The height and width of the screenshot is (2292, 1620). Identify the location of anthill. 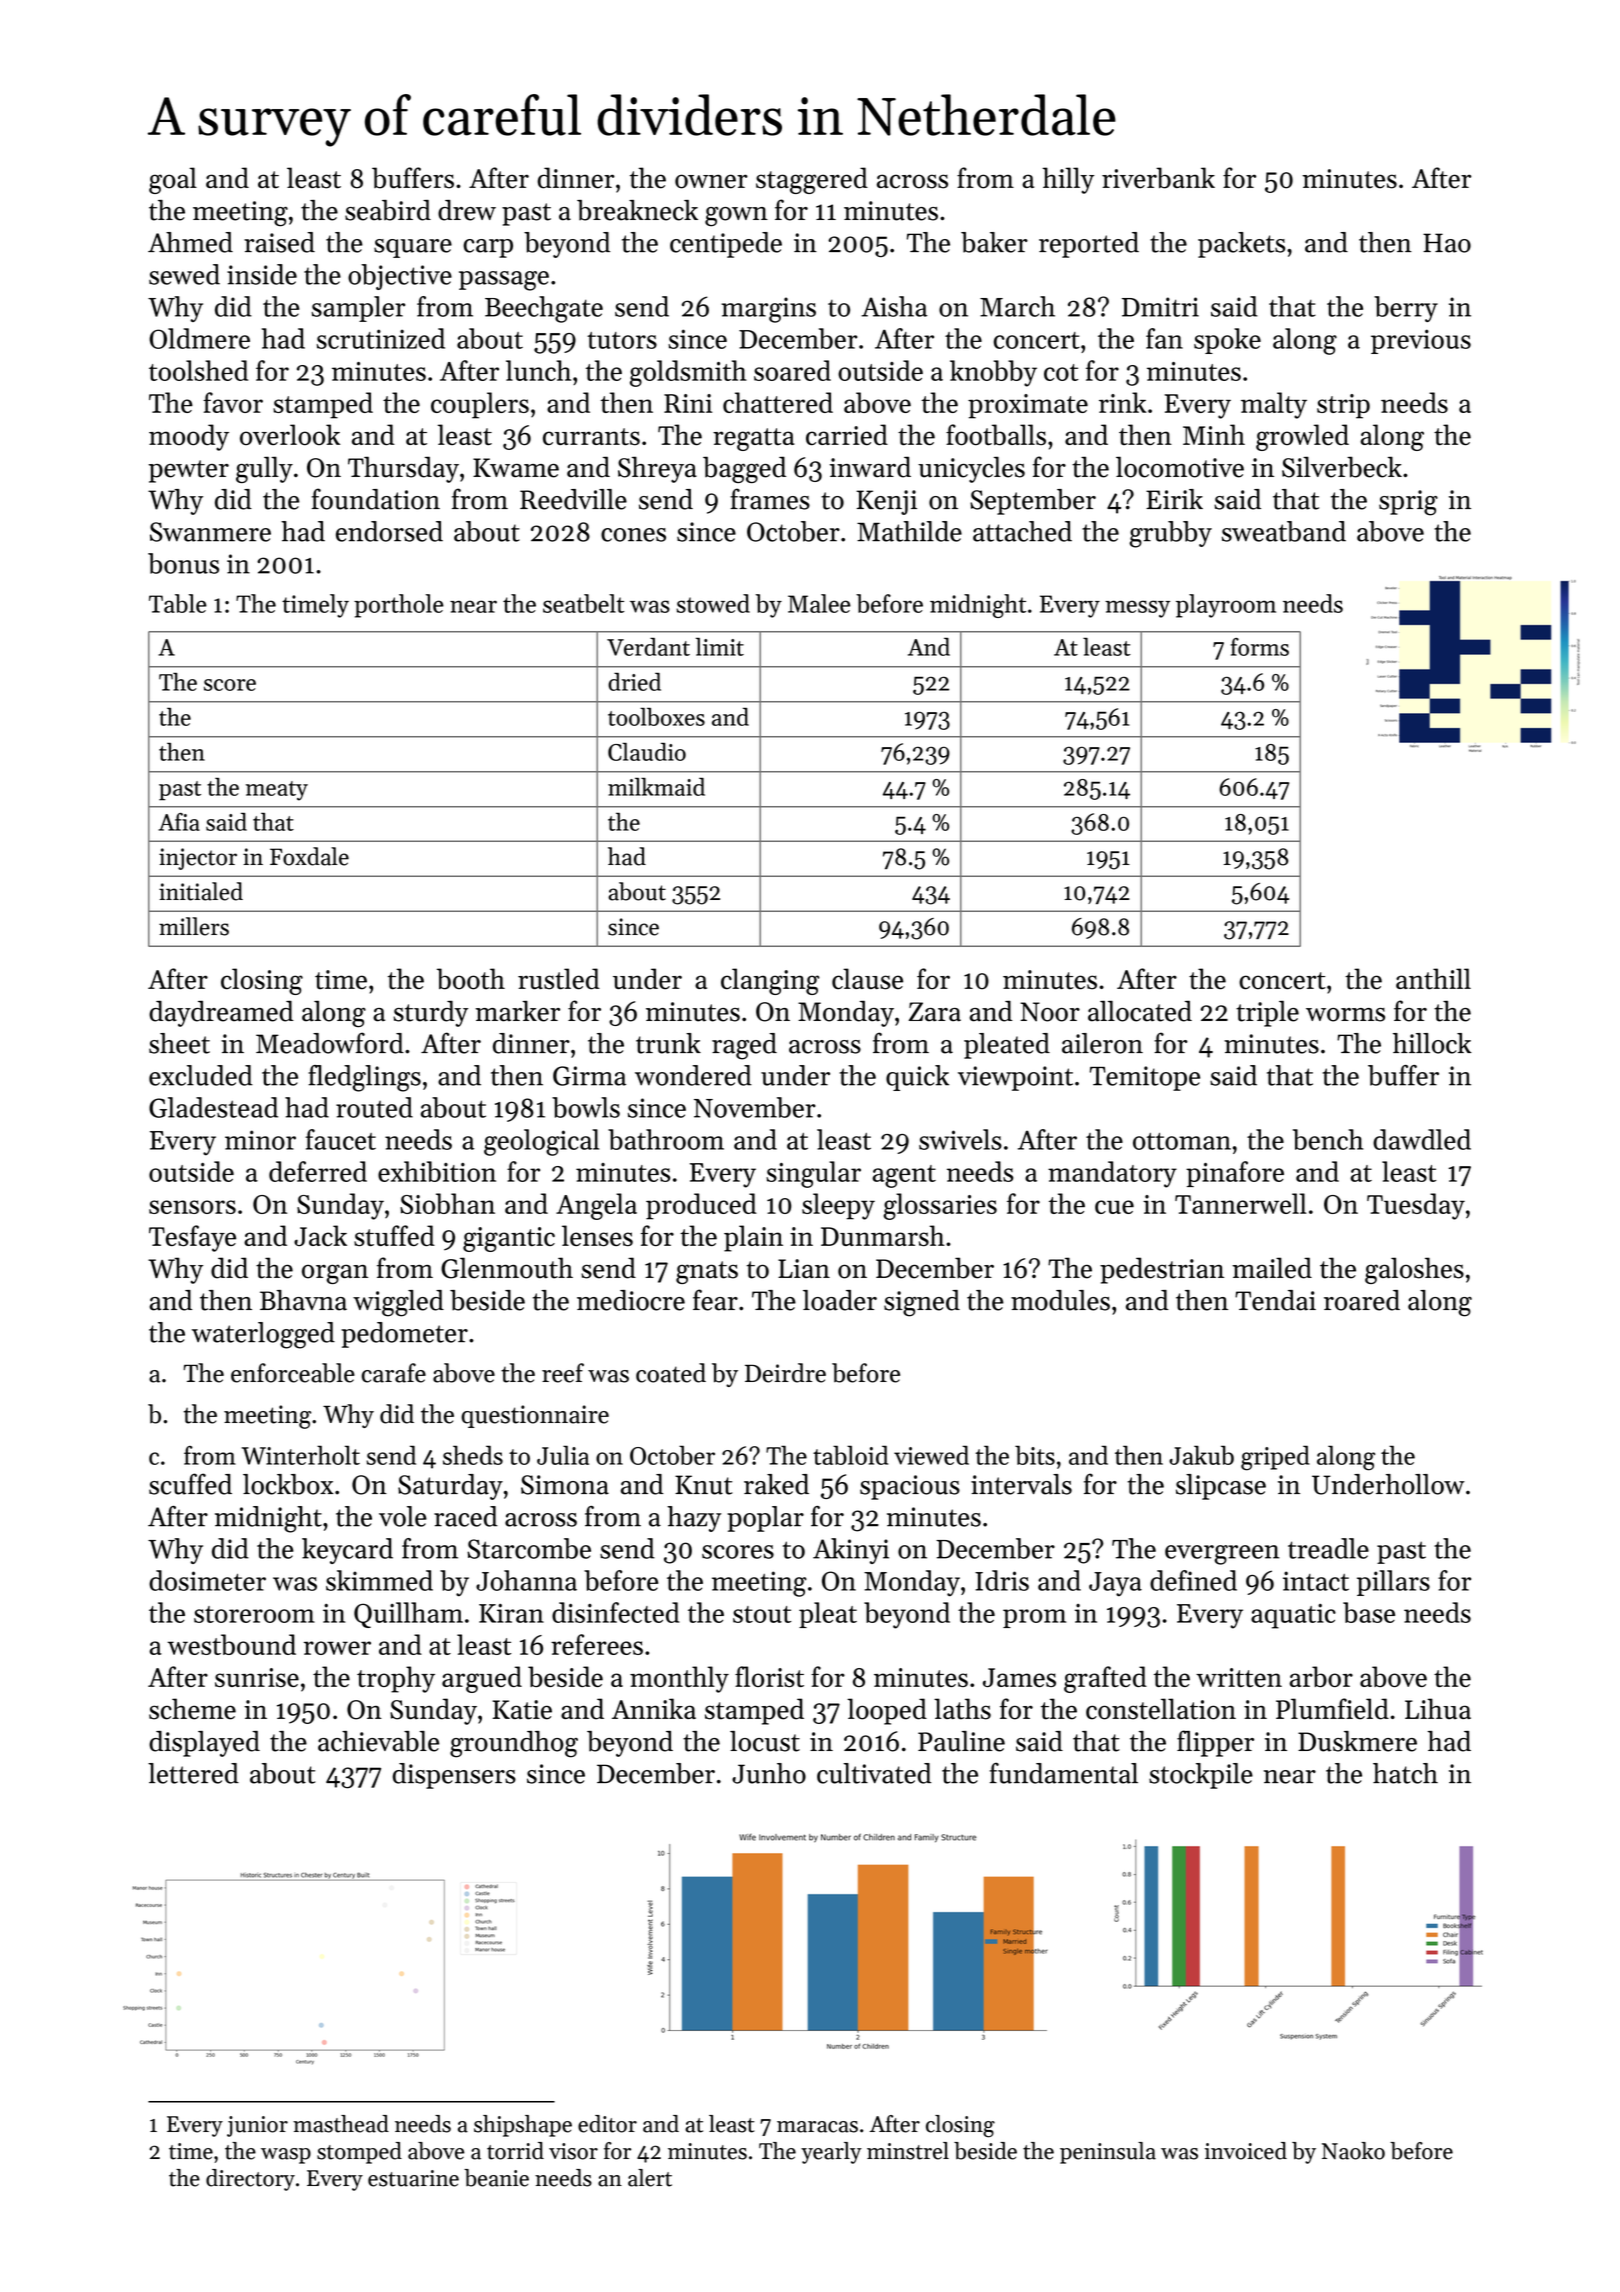
(1433, 979).
